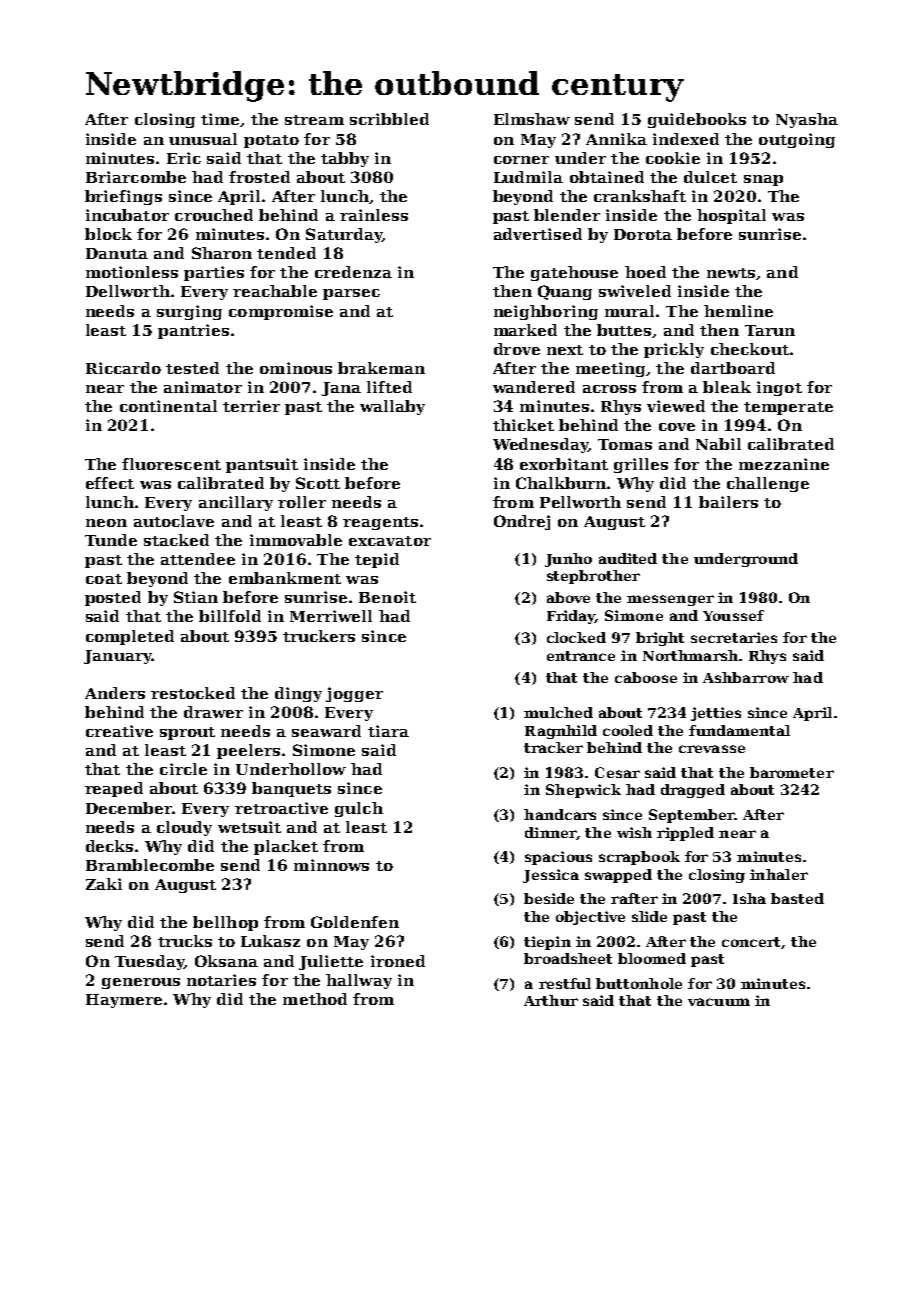 The image size is (924, 1311). I want to click on jogger, so click(354, 694).
